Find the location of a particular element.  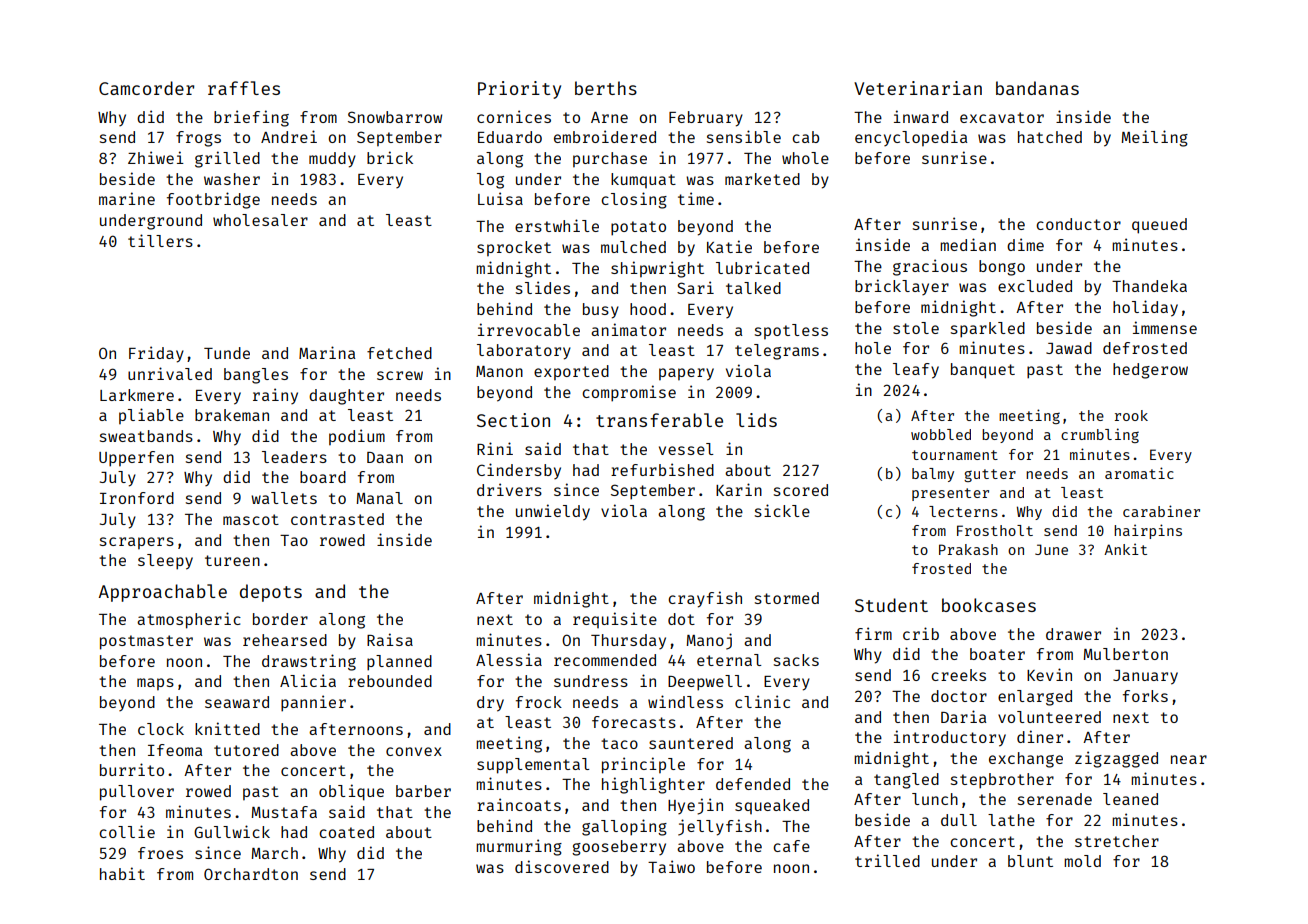

Veterinarian is located at coordinates (918, 88).
